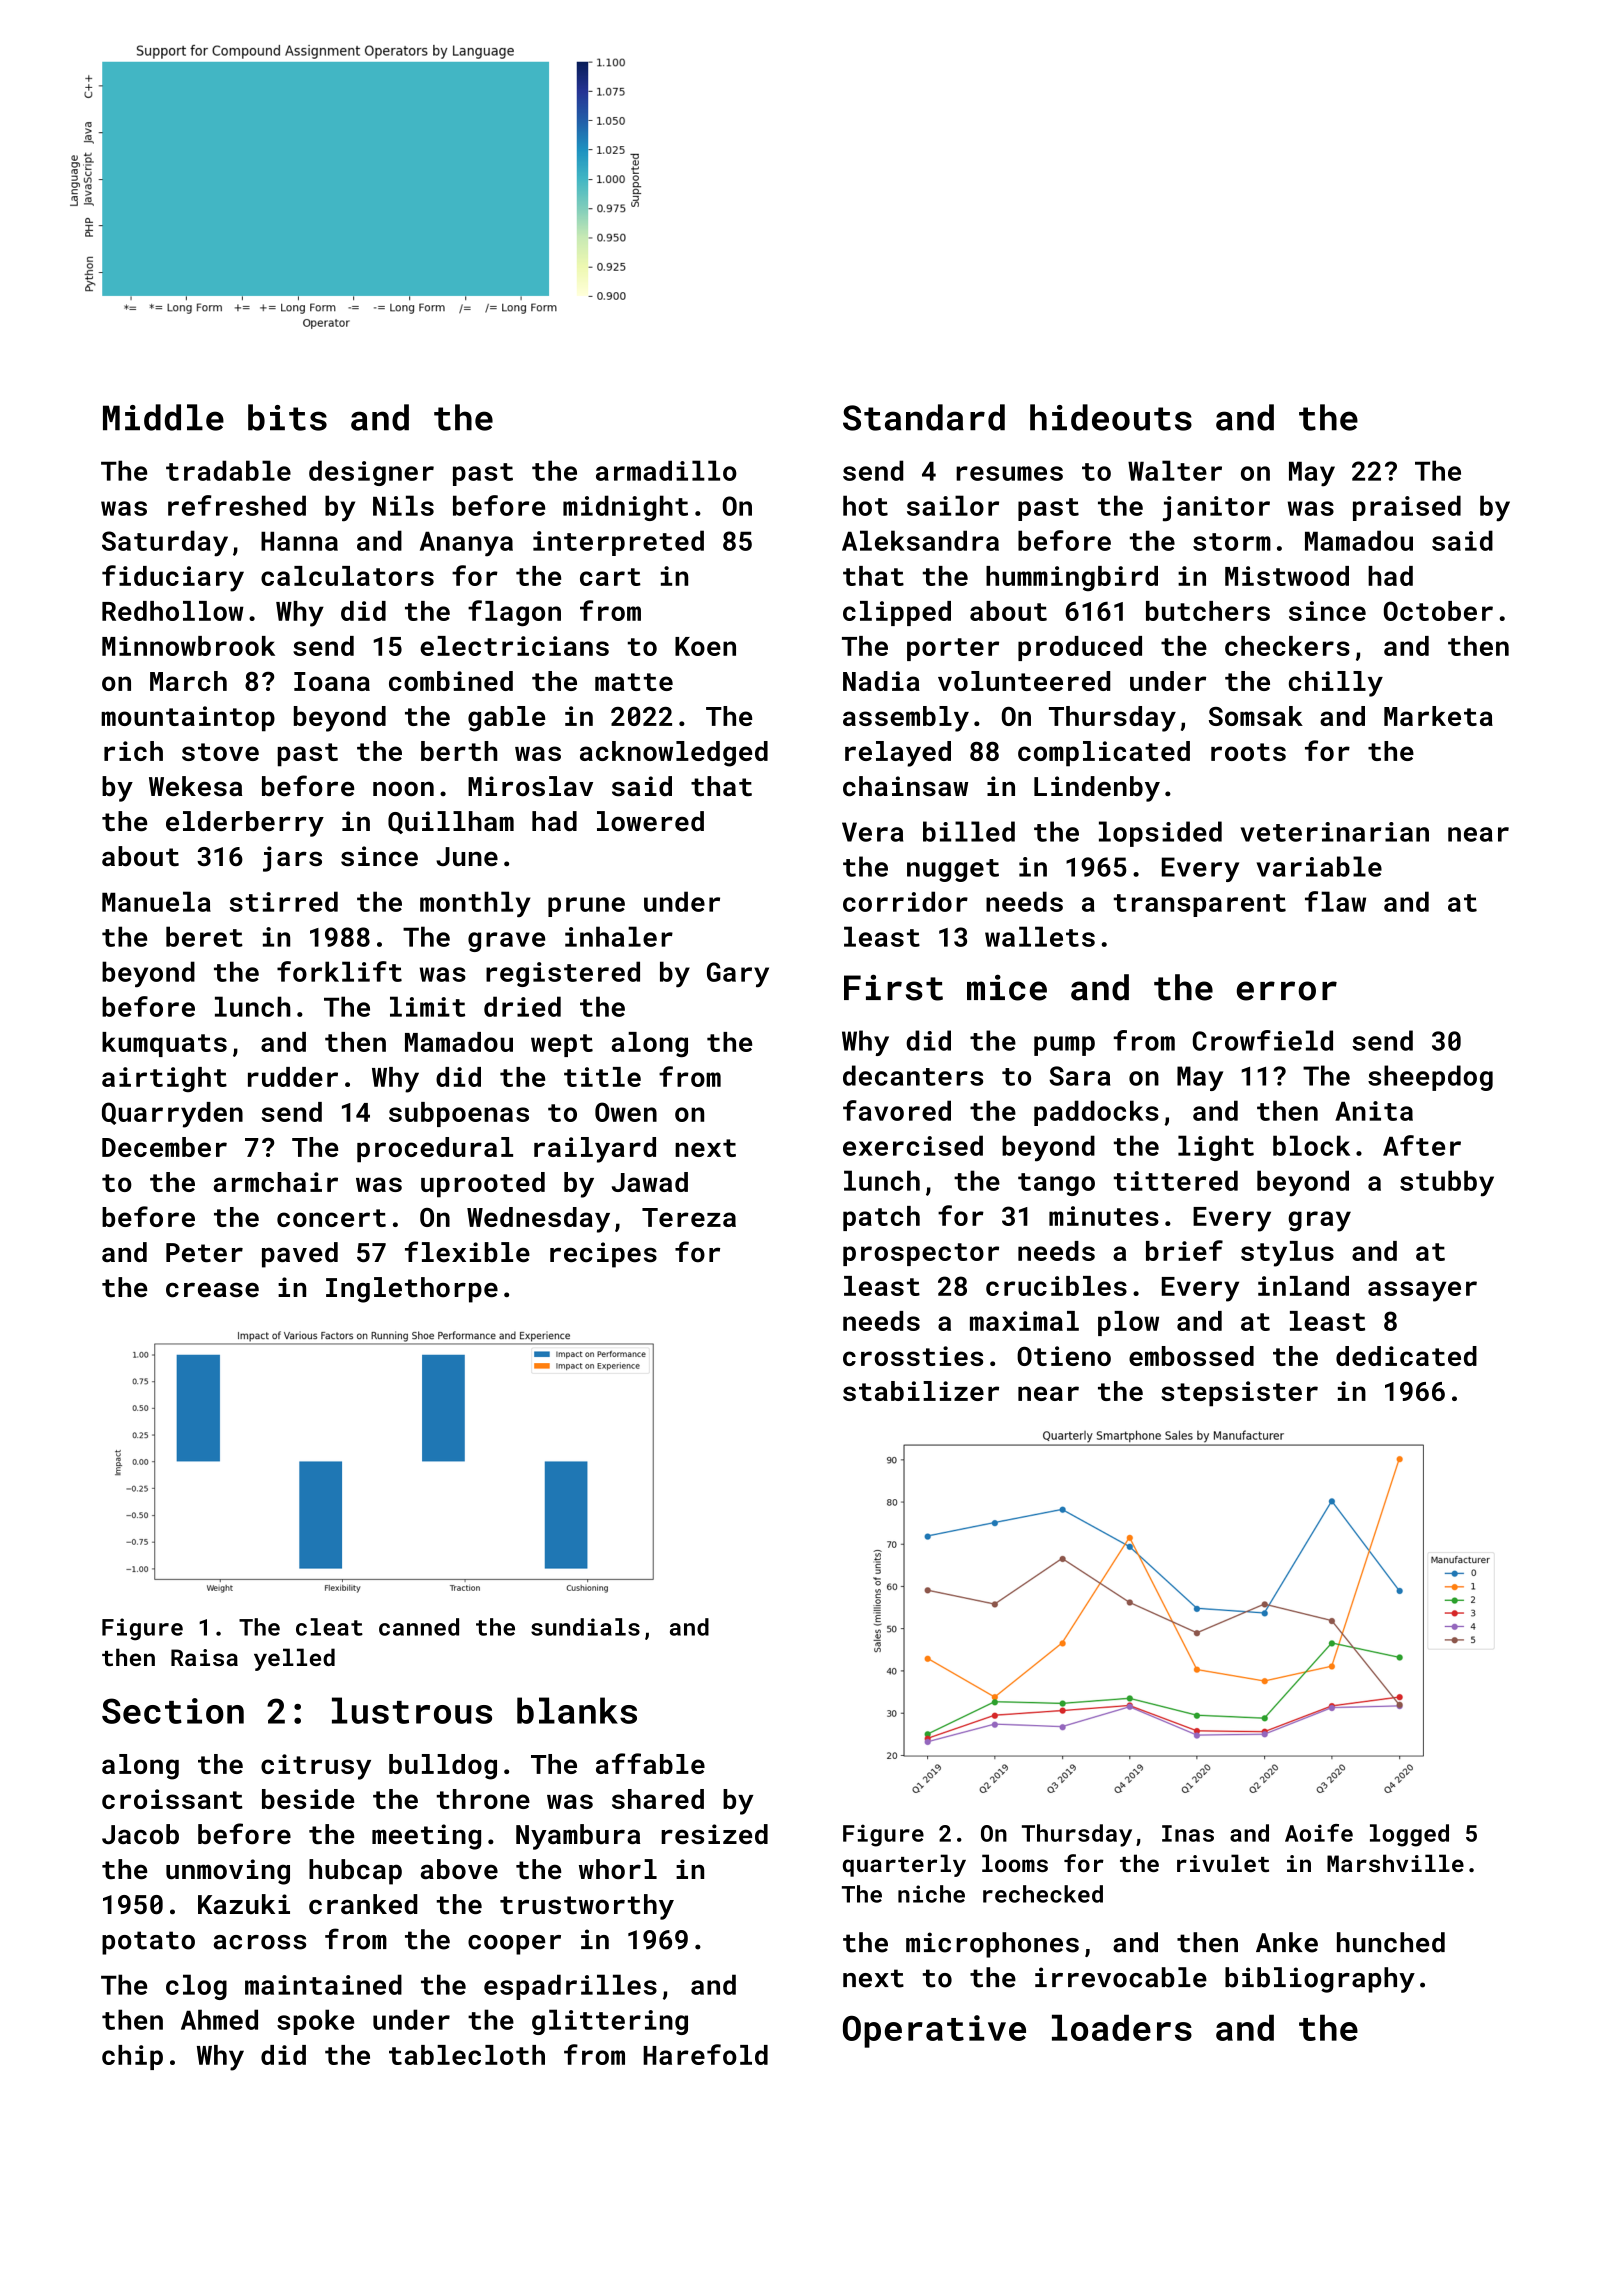 Image resolution: width=1620 pixels, height=2292 pixels. Describe the element at coordinates (1239, 1394) in the screenshot. I see `stepsister` at that location.
